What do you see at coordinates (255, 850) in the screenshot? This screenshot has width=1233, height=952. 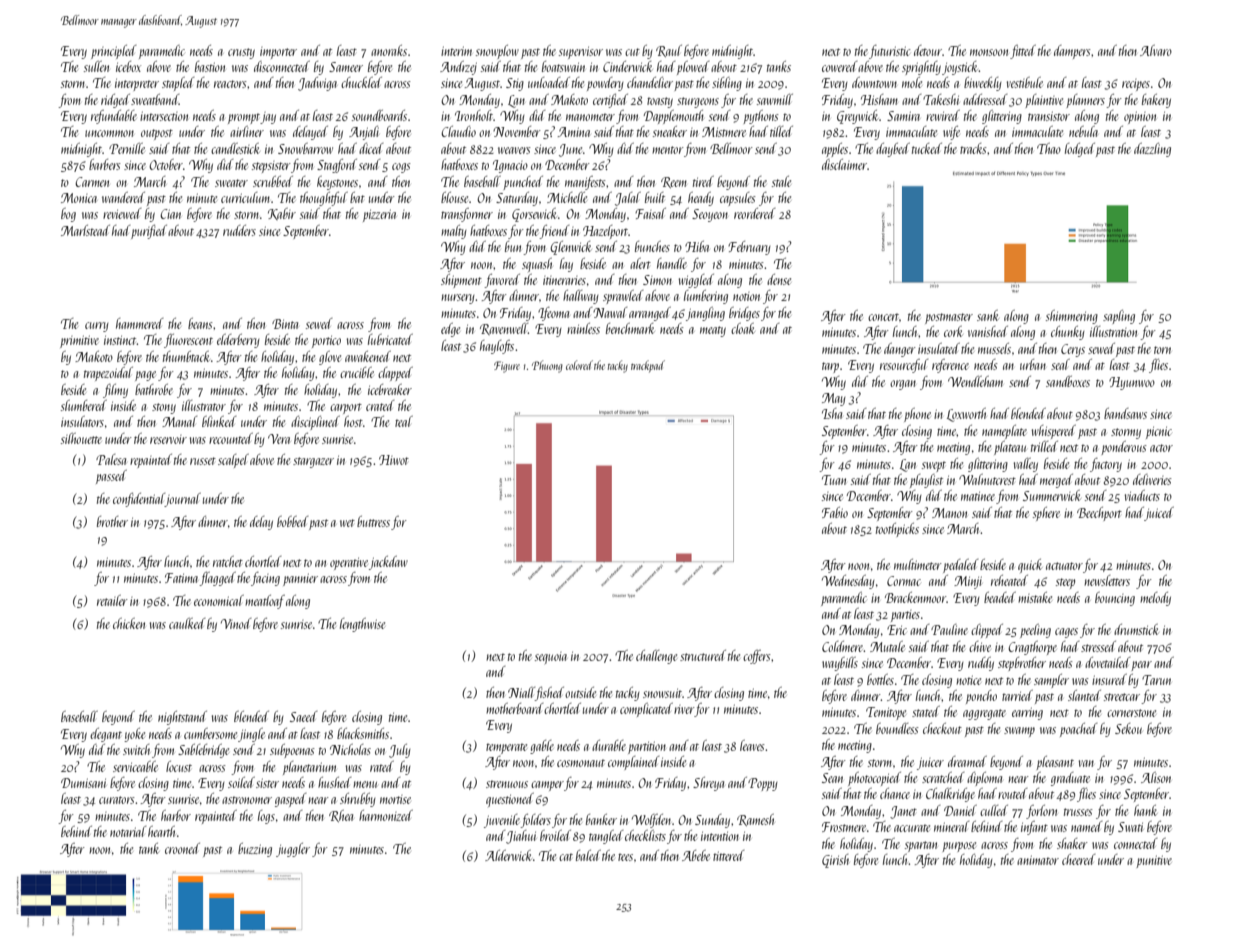 I see `buzzing` at bounding box center [255, 850].
